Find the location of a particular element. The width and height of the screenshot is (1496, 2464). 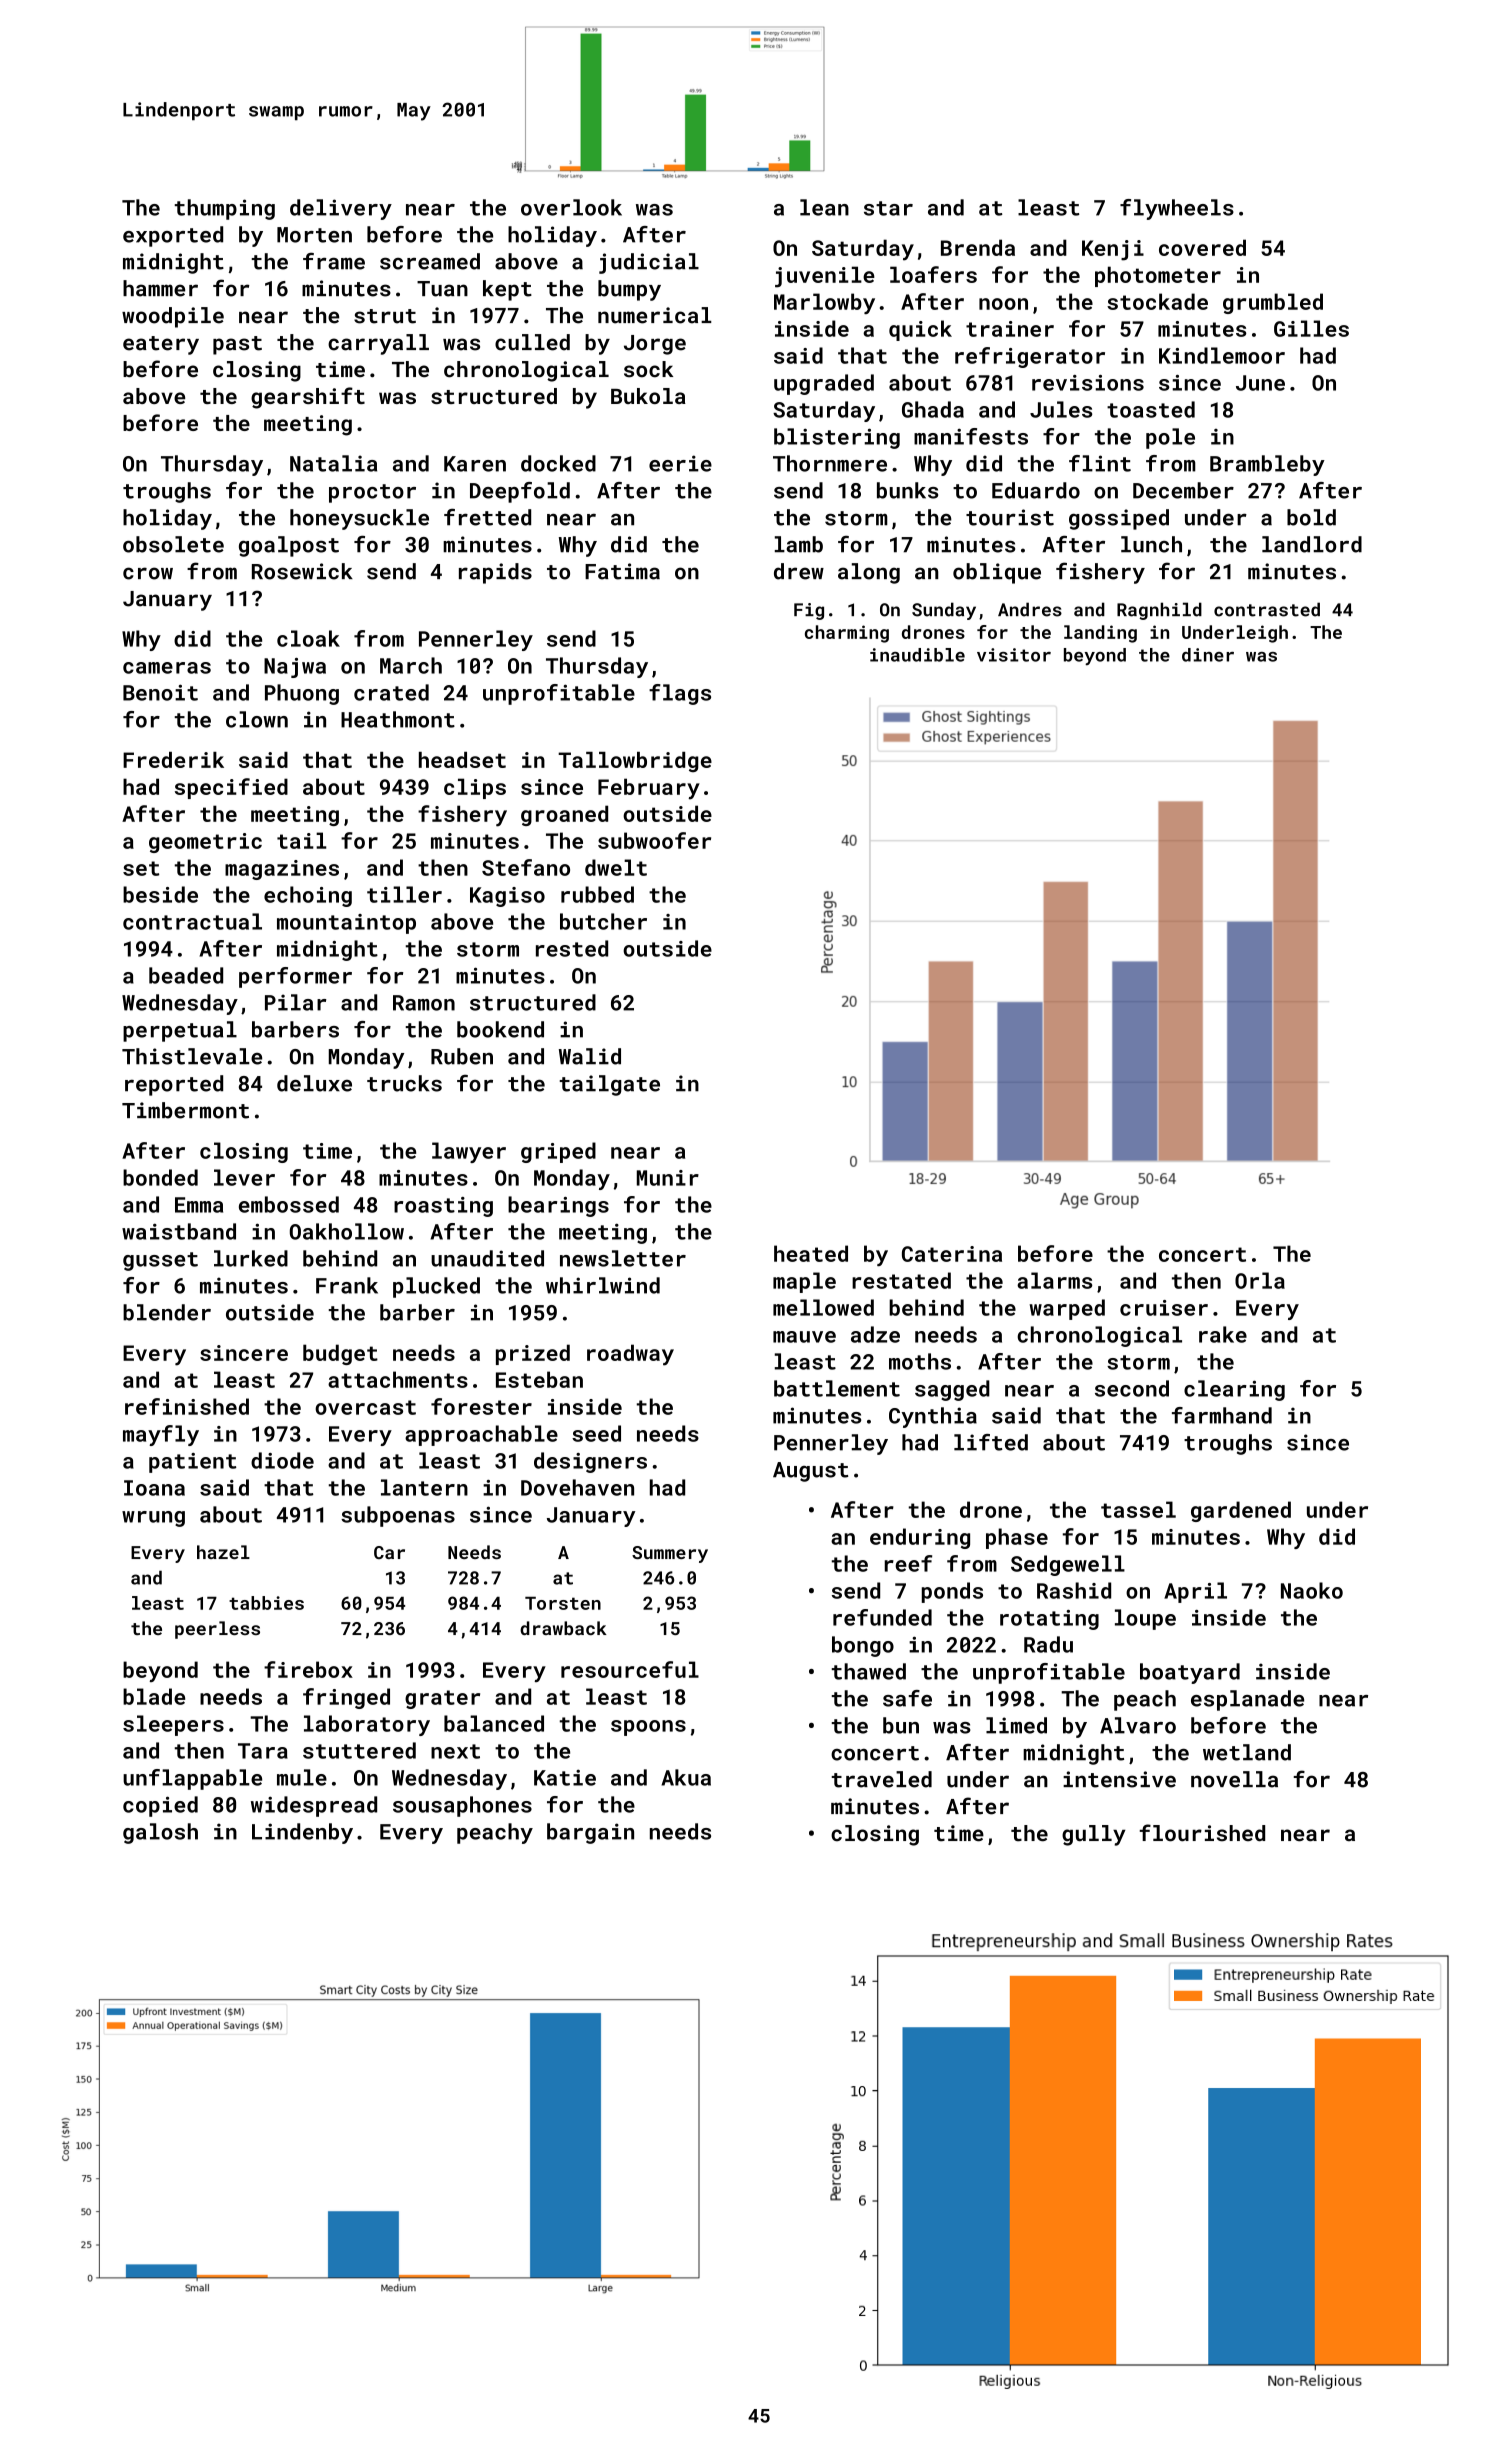

battlement is located at coordinates (837, 1388).
